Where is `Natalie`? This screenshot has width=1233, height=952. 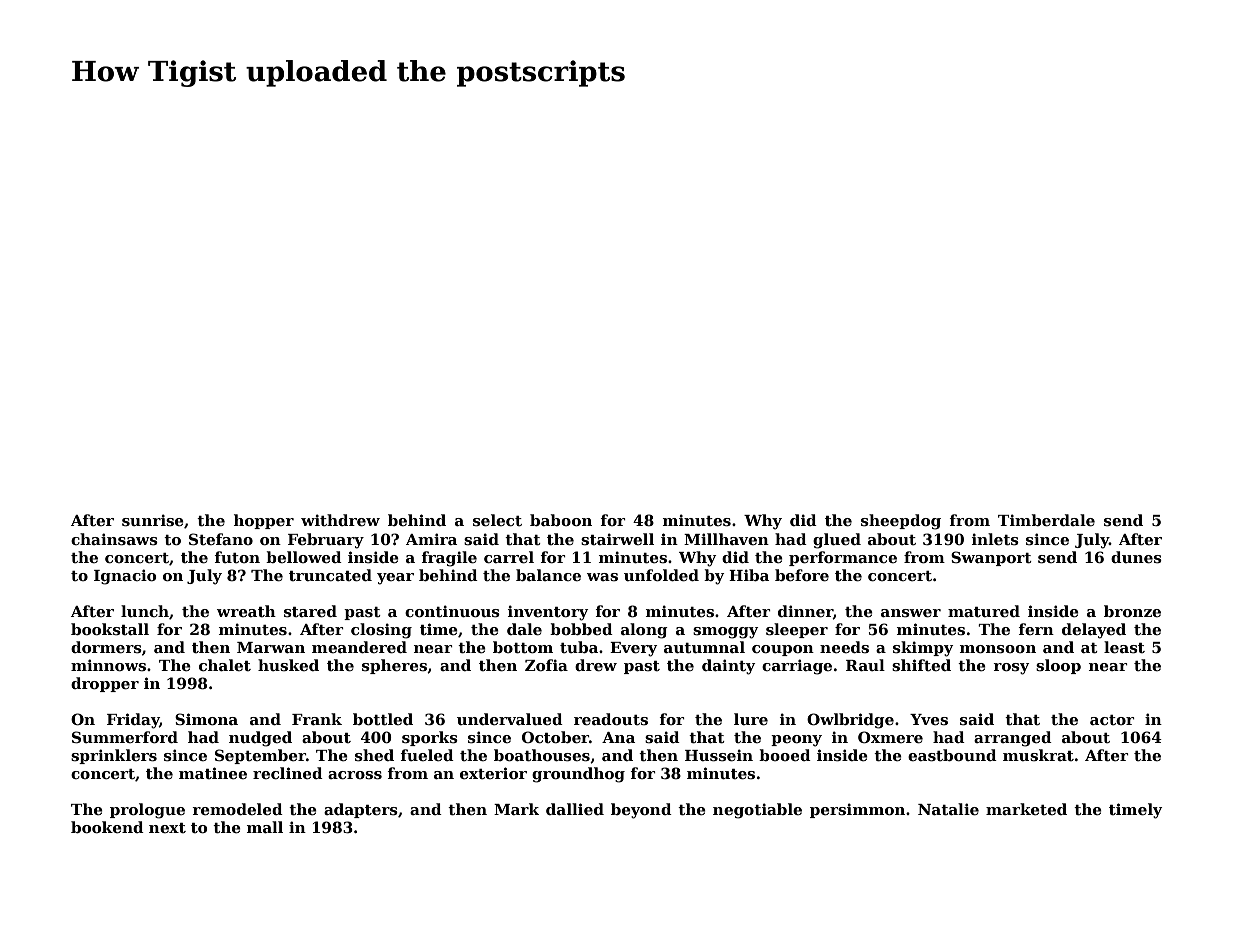
Natalie is located at coordinates (948, 809).
